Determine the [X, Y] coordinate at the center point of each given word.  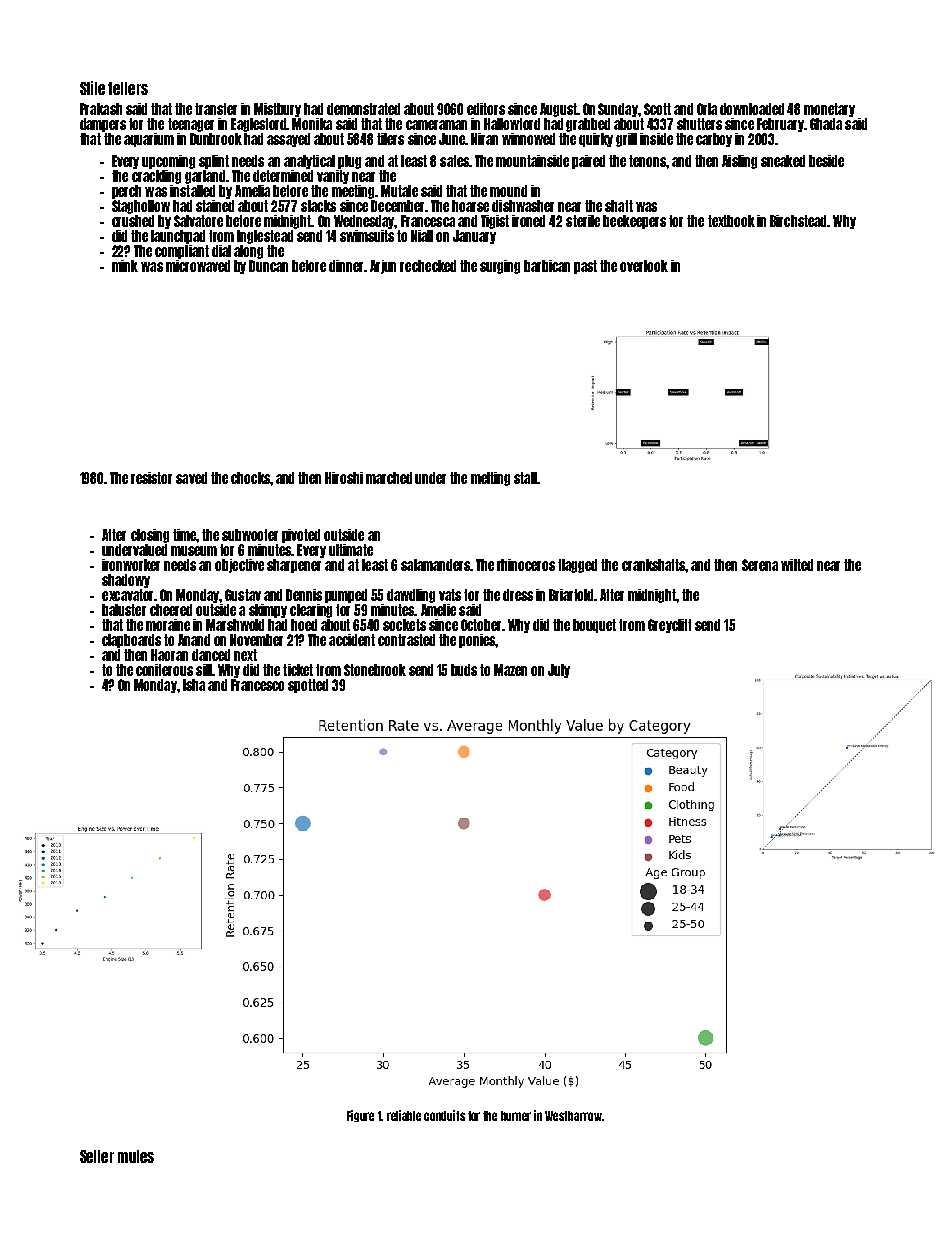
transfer [216, 109]
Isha [194, 685]
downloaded [752, 109]
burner [516, 1116]
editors [486, 109]
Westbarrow [573, 1116]
